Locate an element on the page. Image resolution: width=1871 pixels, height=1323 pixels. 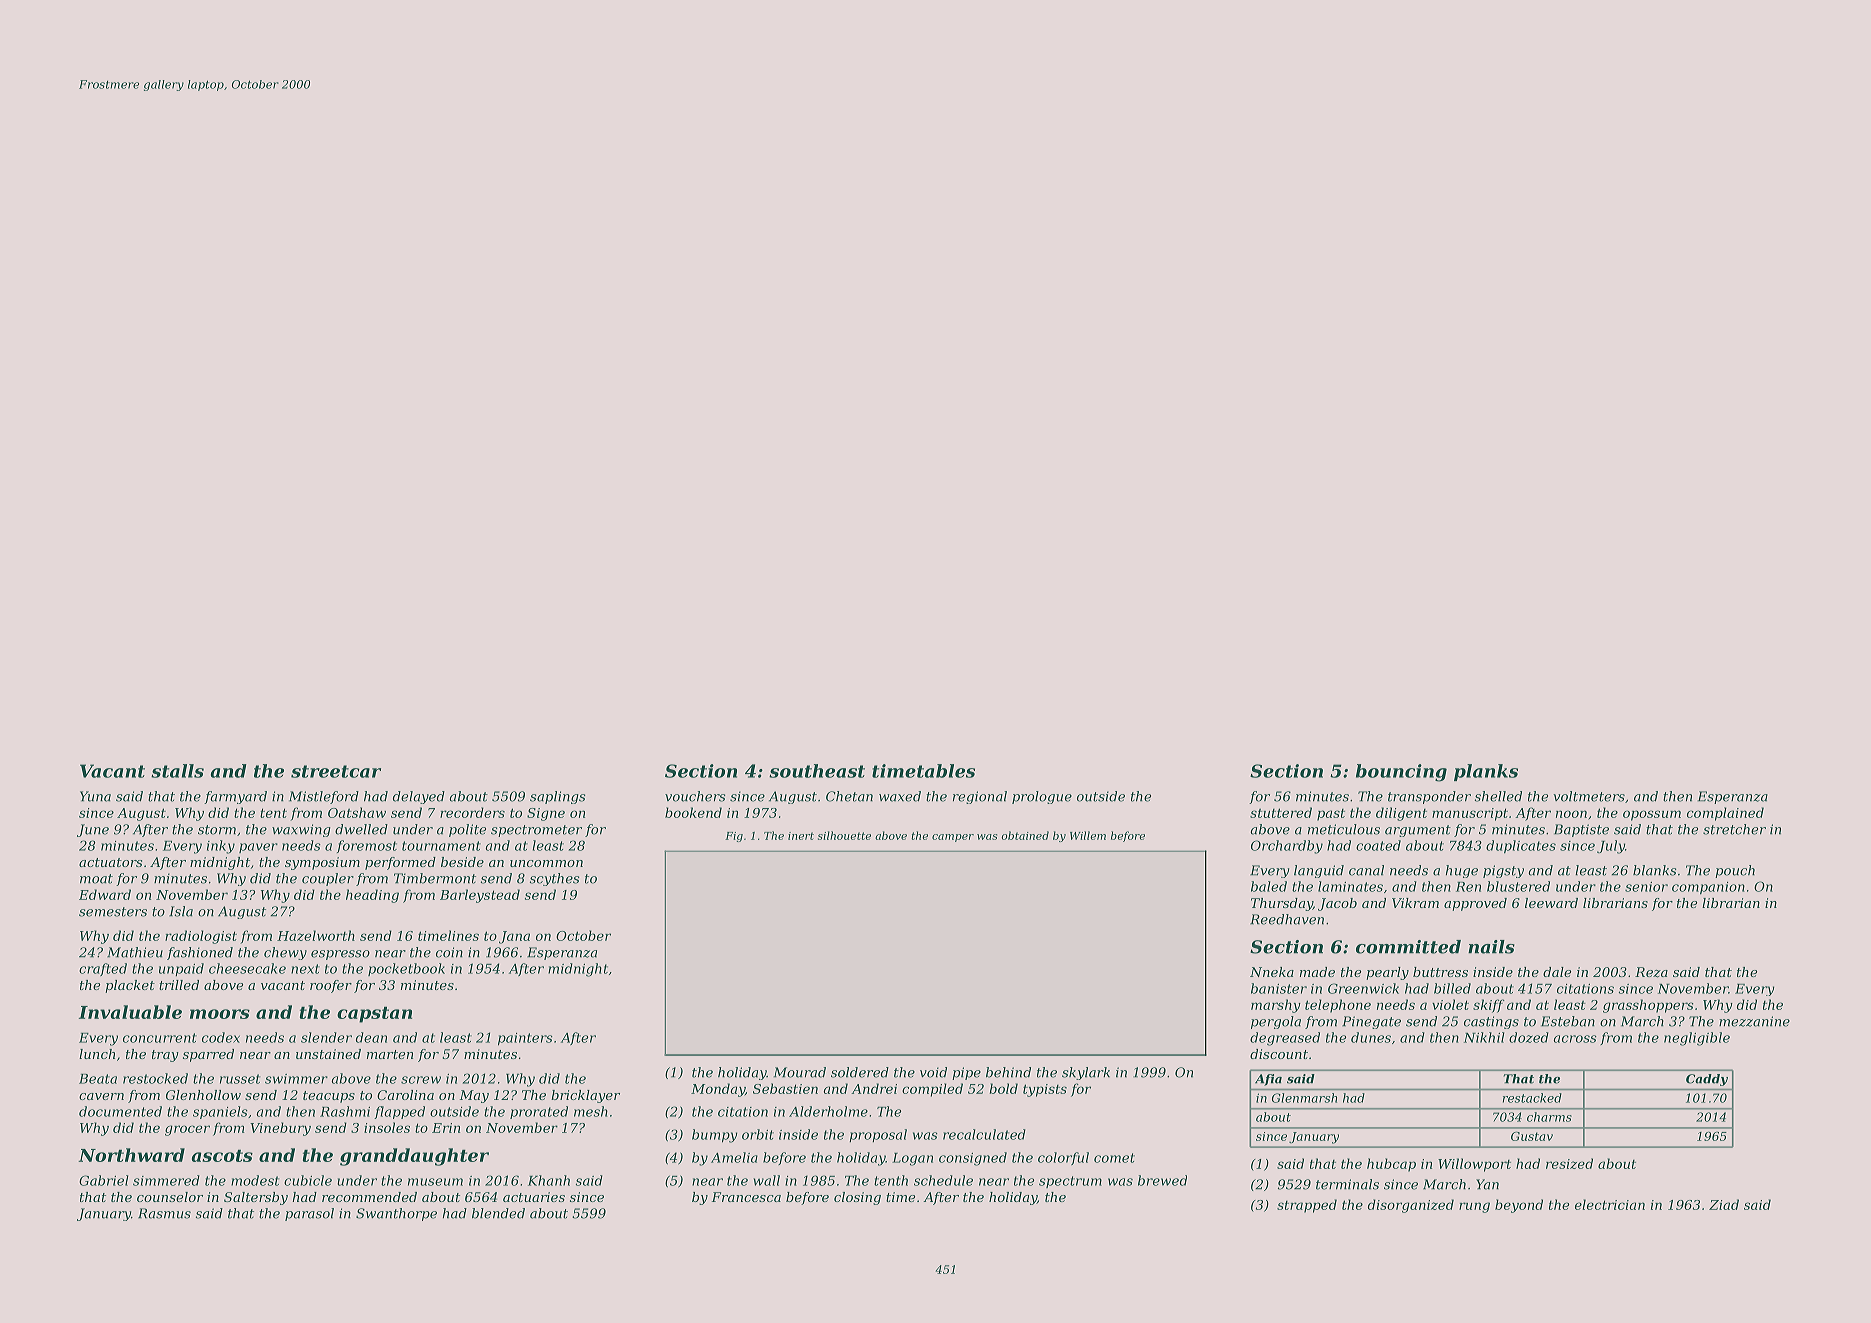
Northward is located at coordinates (131, 1155).
